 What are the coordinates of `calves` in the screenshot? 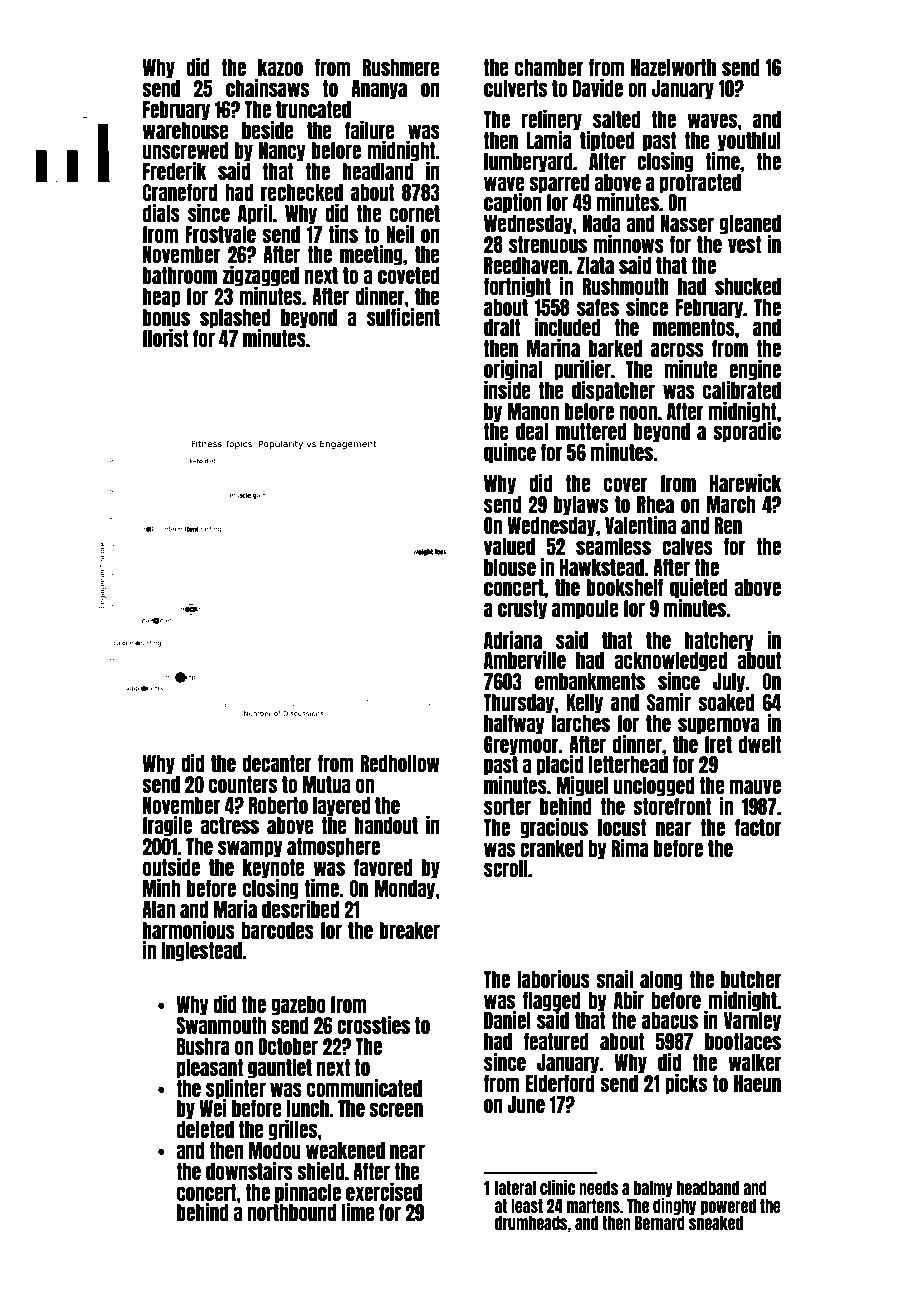 It's located at (687, 546).
